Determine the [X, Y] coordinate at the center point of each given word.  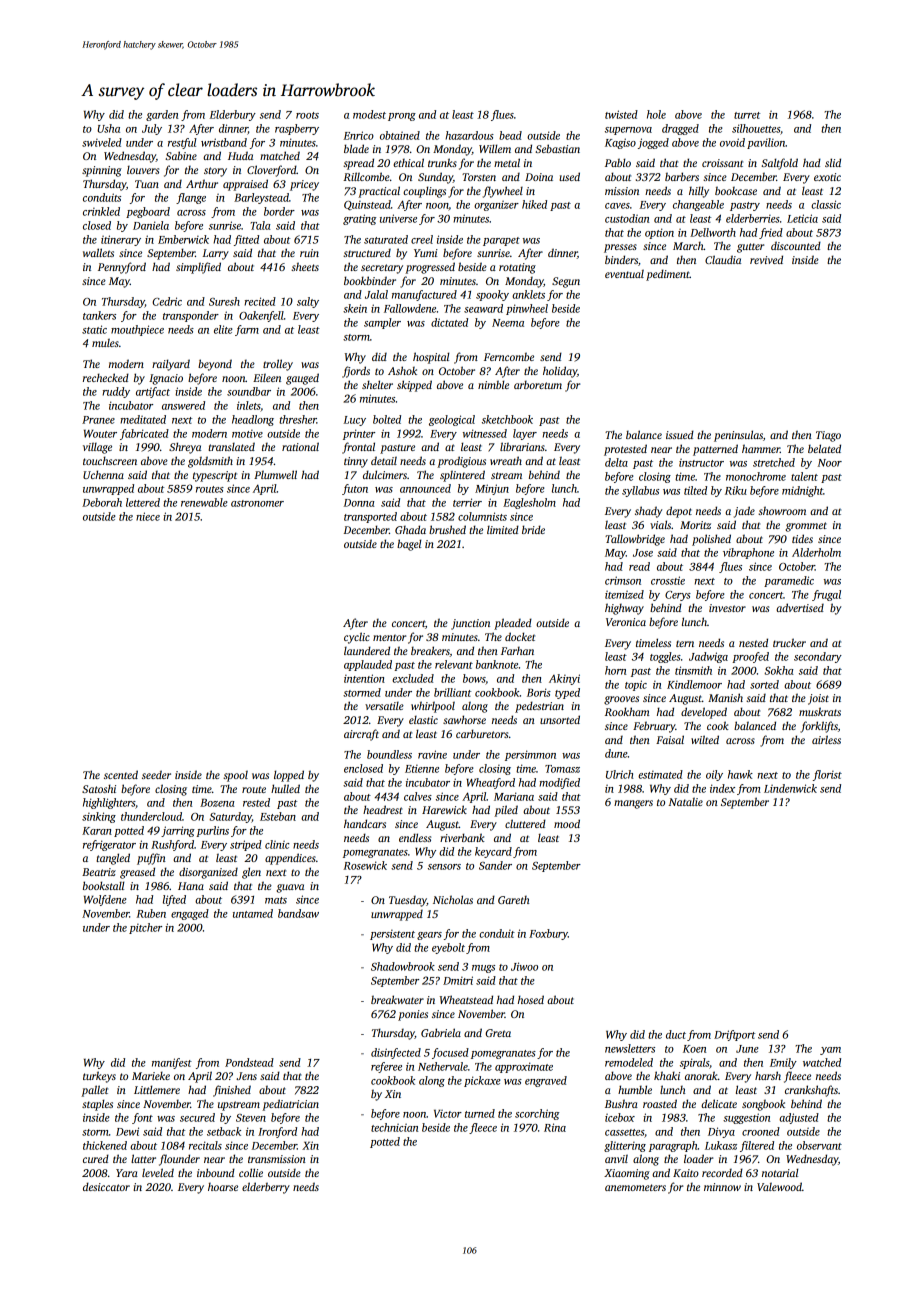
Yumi [426, 253]
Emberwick [183, 239]
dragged [680, 129]
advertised [800, 607]
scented [121, 774]
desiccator [106, 1186]
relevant [454, 664]
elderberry [266, 1188]
